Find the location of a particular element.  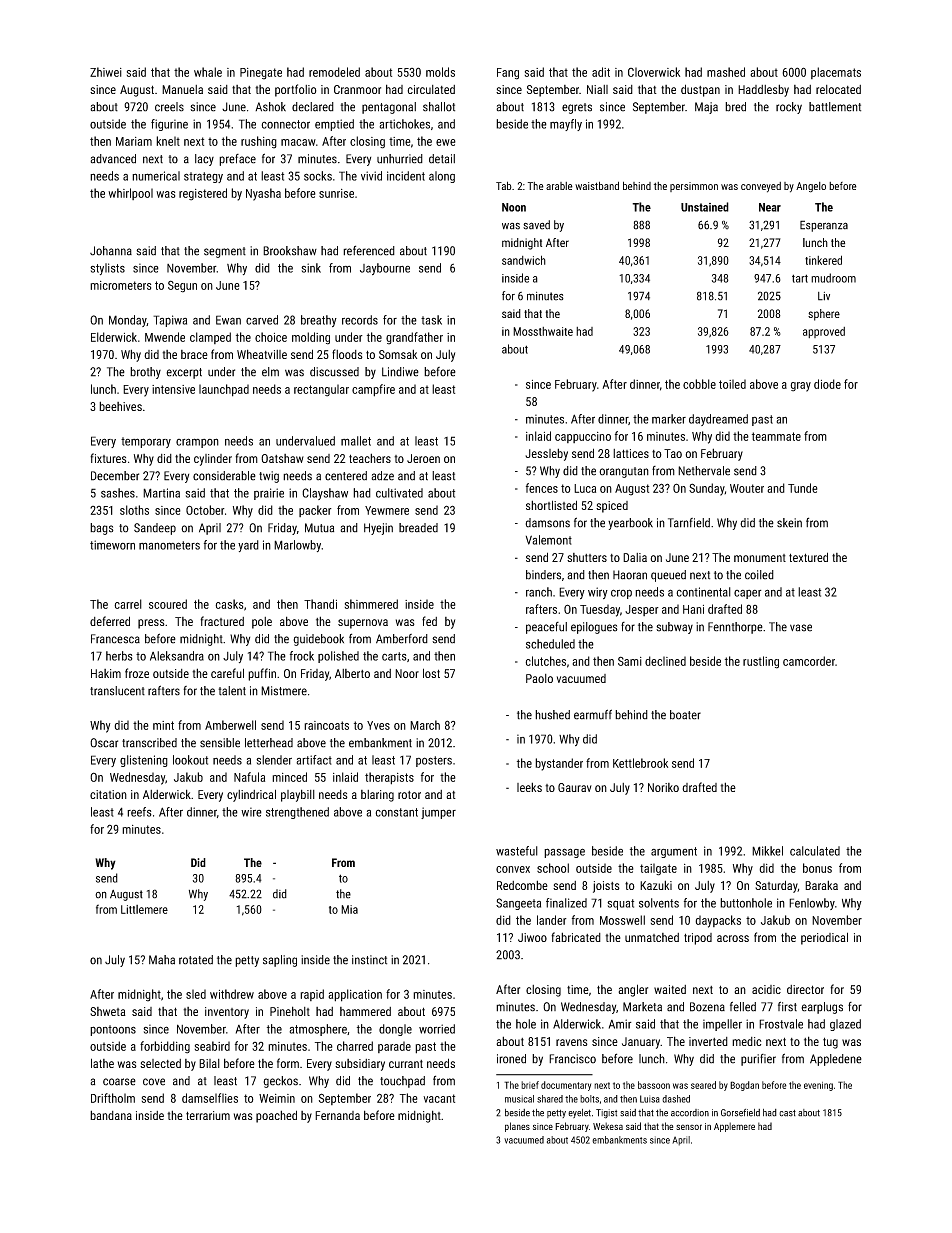

poached is located at coordinates (276, 1116).
